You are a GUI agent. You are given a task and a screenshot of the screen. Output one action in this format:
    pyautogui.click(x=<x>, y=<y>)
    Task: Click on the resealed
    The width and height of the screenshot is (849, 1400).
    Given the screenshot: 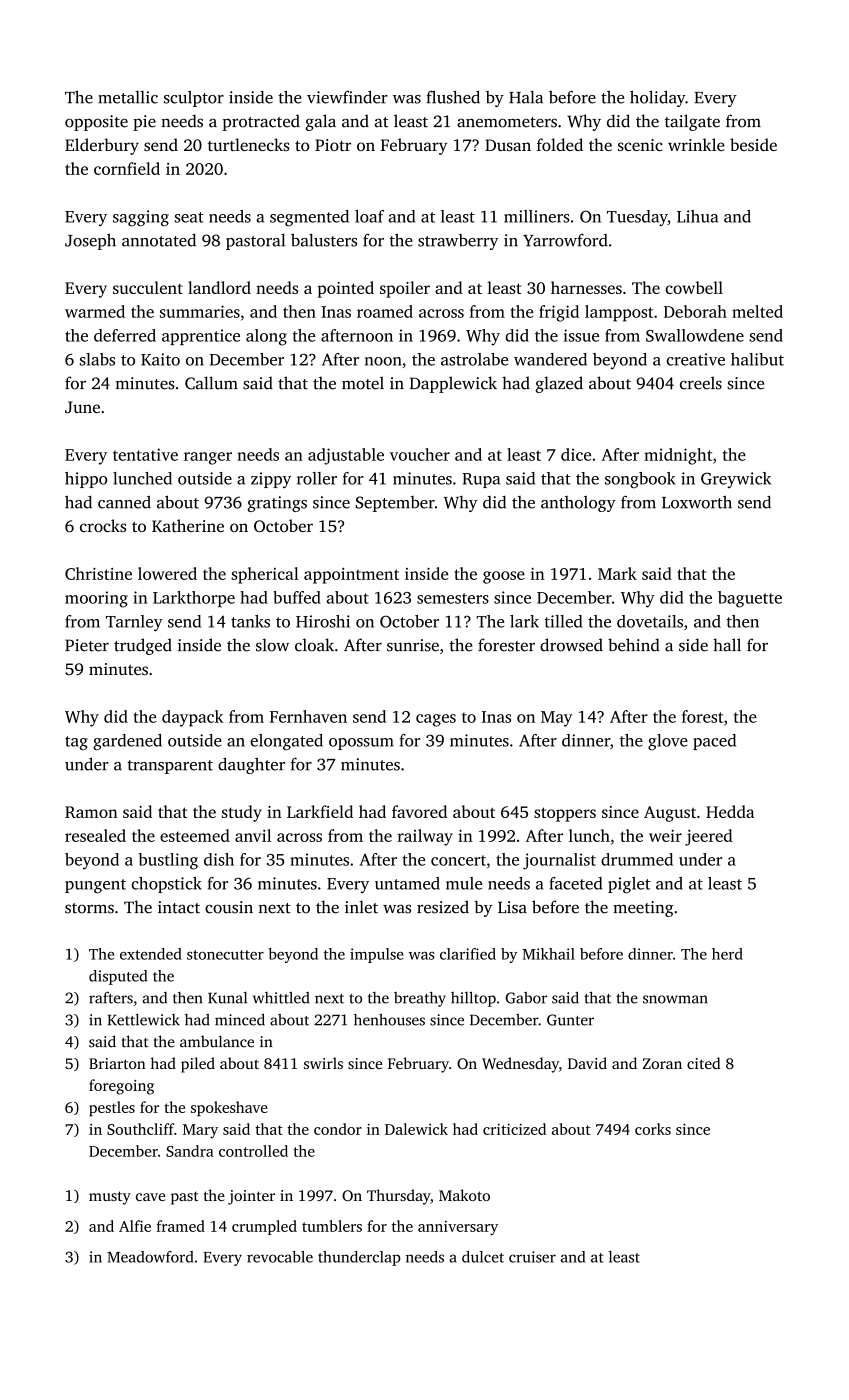 What is the action you would take?
    pyautogui.click(x=95, y=835)
